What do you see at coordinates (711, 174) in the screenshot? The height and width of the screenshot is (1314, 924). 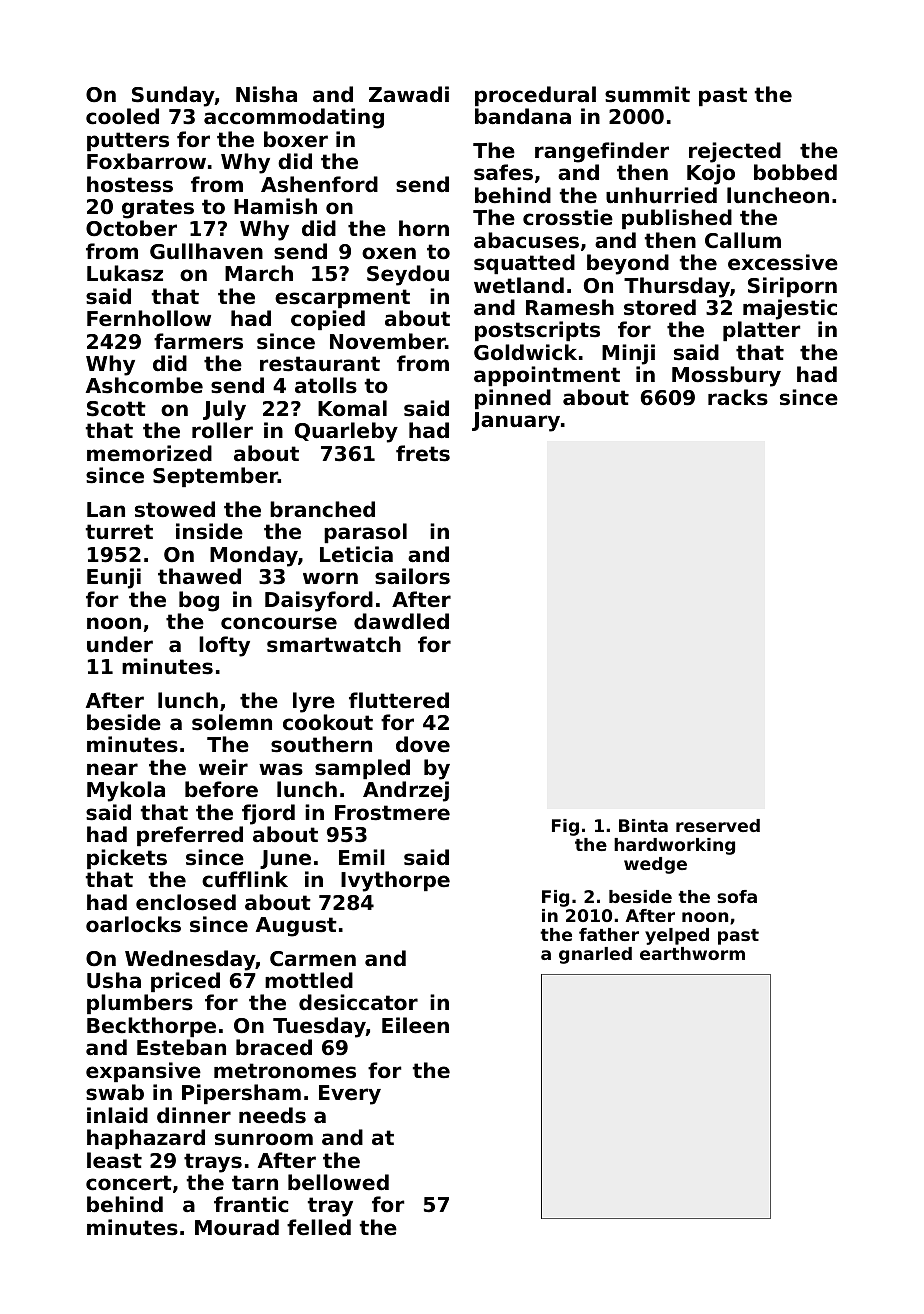 I see `Kojo` at bounding box center [711, 174].
